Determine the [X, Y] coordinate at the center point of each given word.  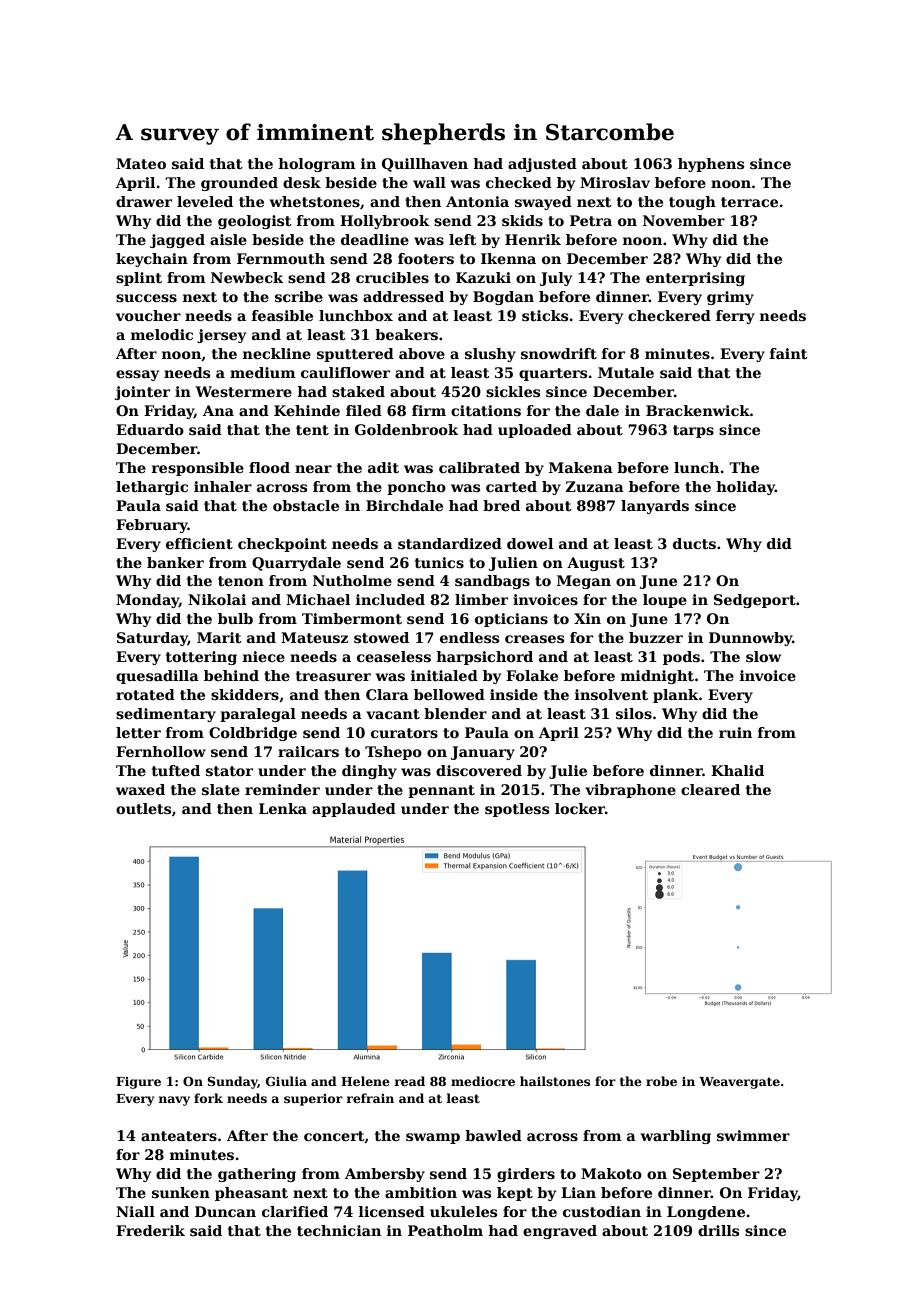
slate [221, 789]
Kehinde [307, 410]
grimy [730, 298]
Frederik [150, 1230]
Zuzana [595, 486]
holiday [745, 488]
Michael [318, 599]
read [410, 1081]
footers [426, 258]
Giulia [286, 1081]
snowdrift [559, 353]
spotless [517, 810]
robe [661, 1081]
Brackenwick [698, 410]
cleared [710, 789]
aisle [228, 239]
